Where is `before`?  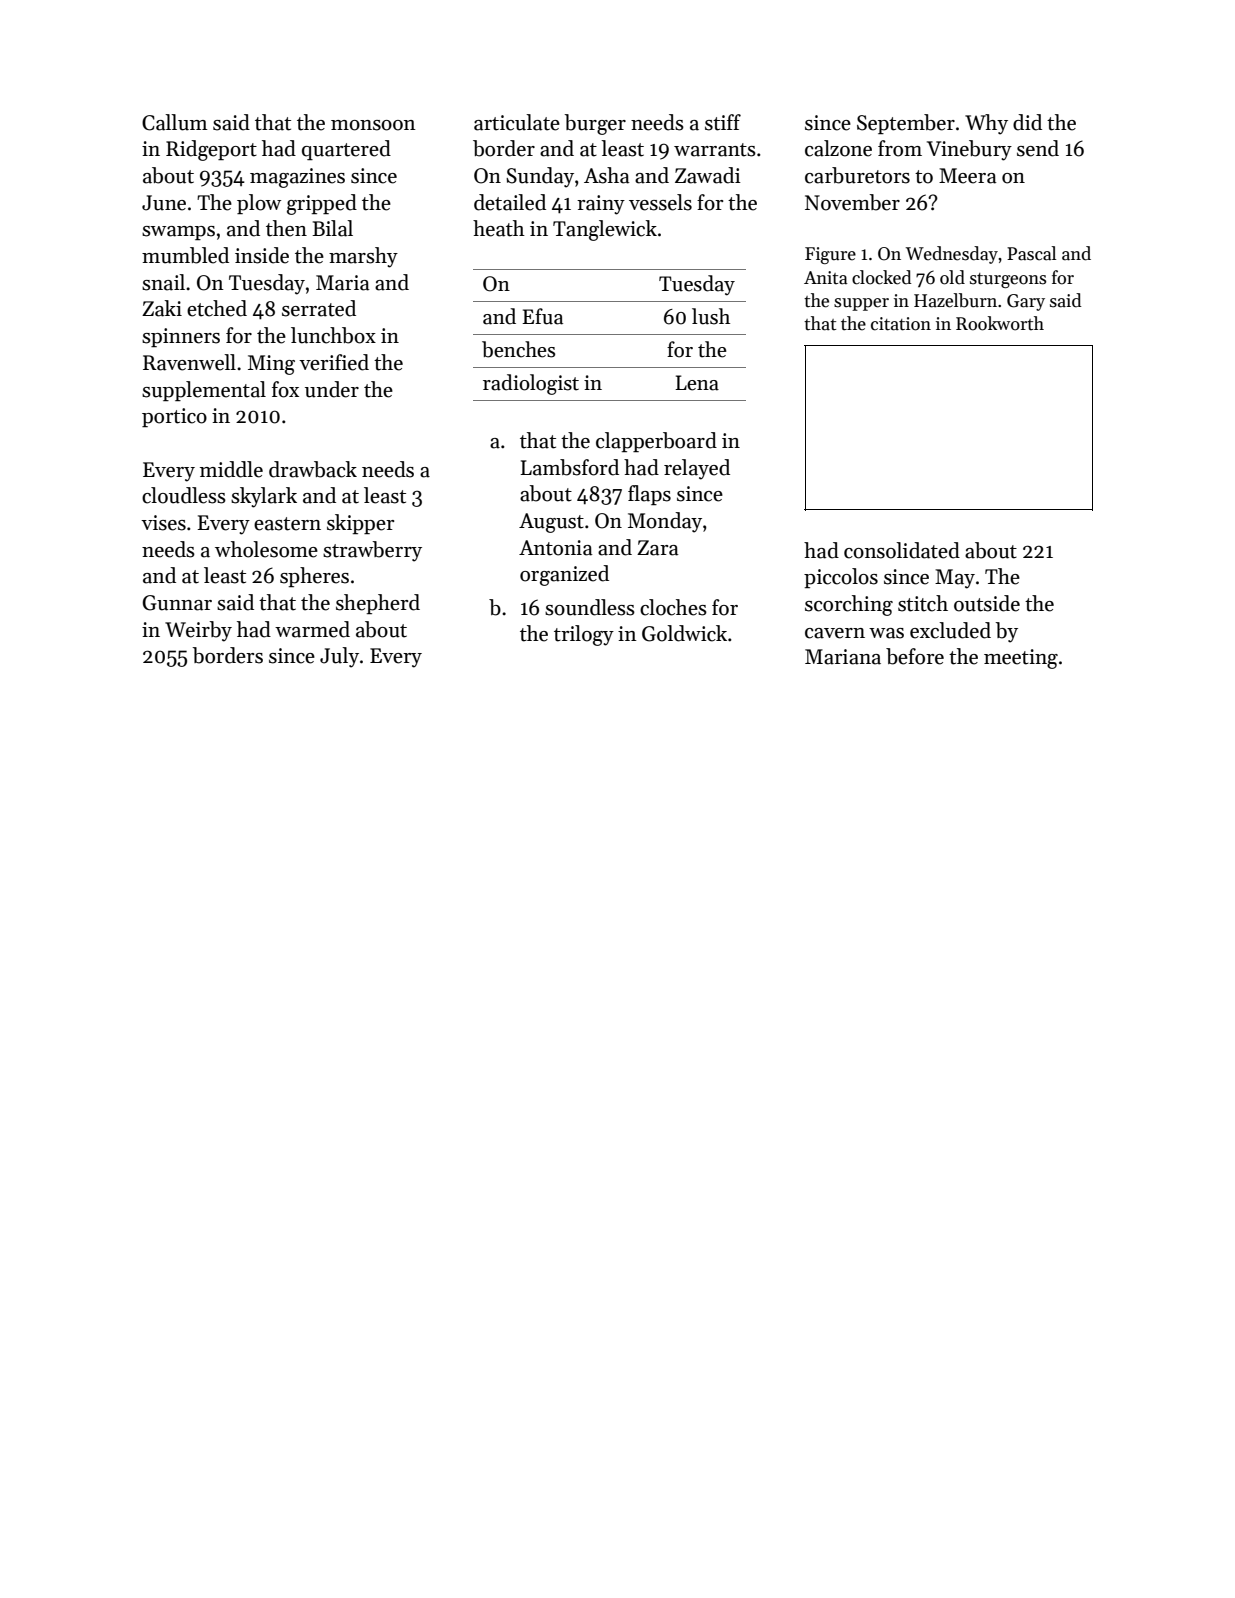 before is located at coordinates (915, 656).
